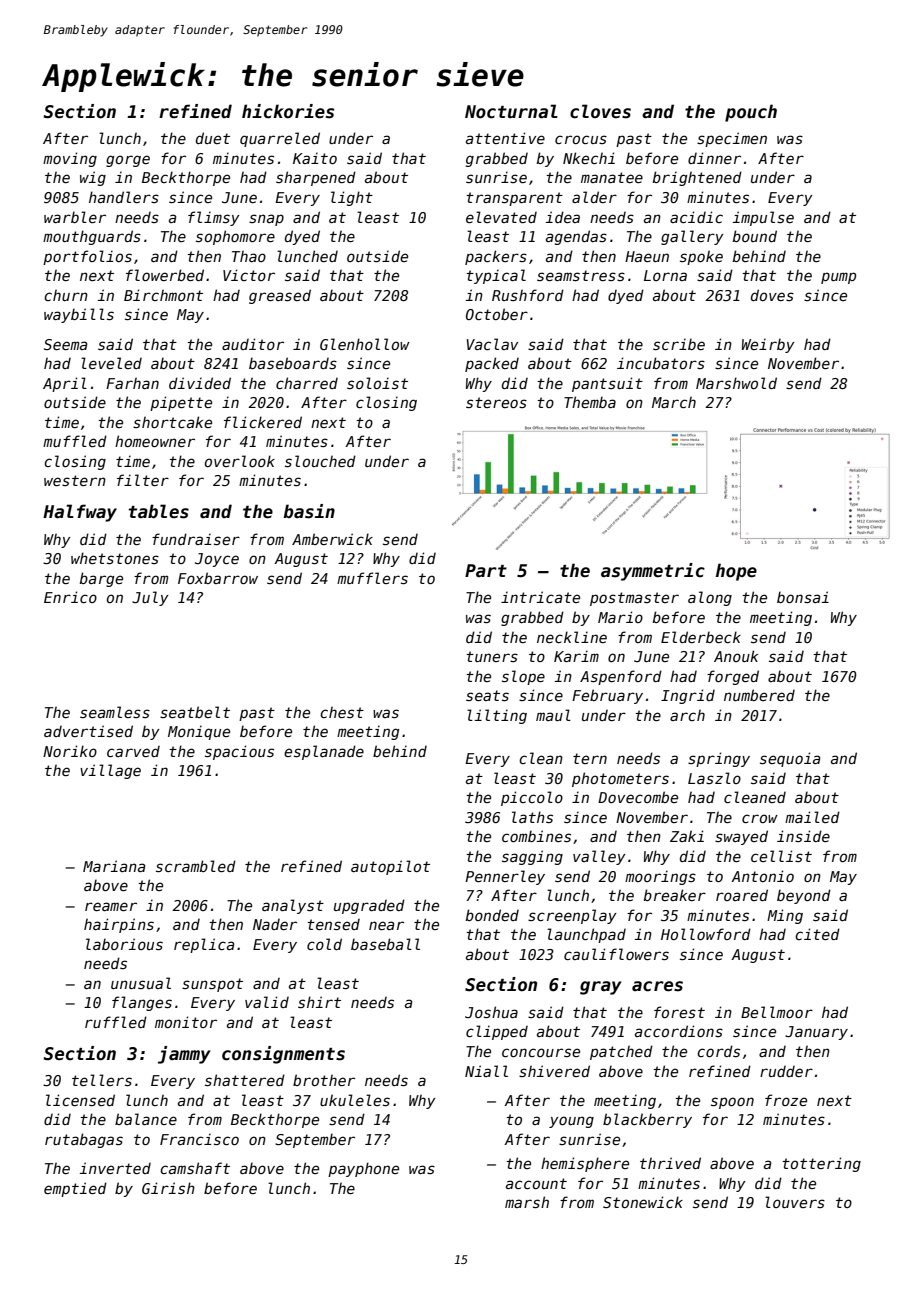 This screenshot has height=1316, width=908. I want to click on rutabagas, so click(84, 1140).
